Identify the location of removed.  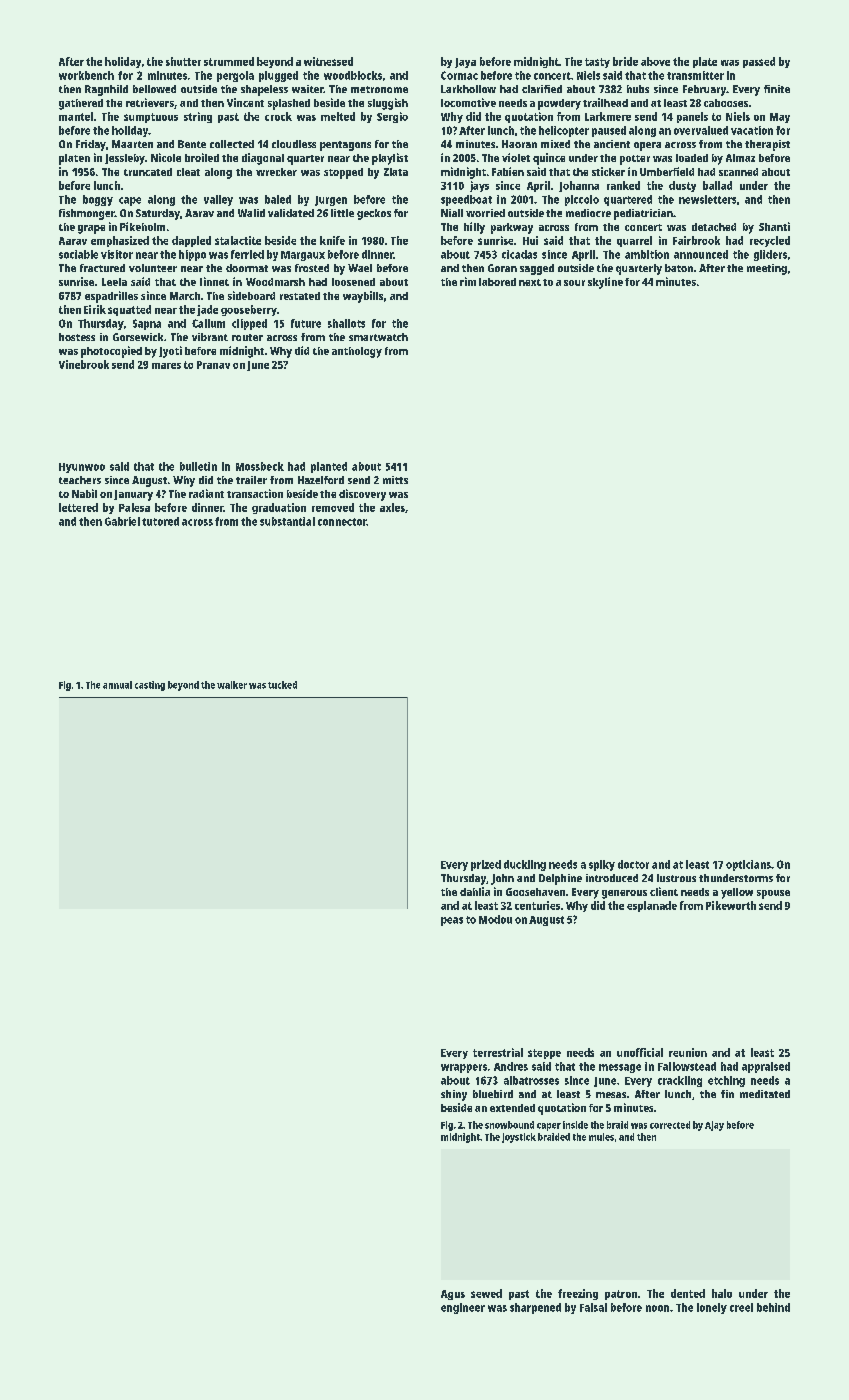
(333, 507).
